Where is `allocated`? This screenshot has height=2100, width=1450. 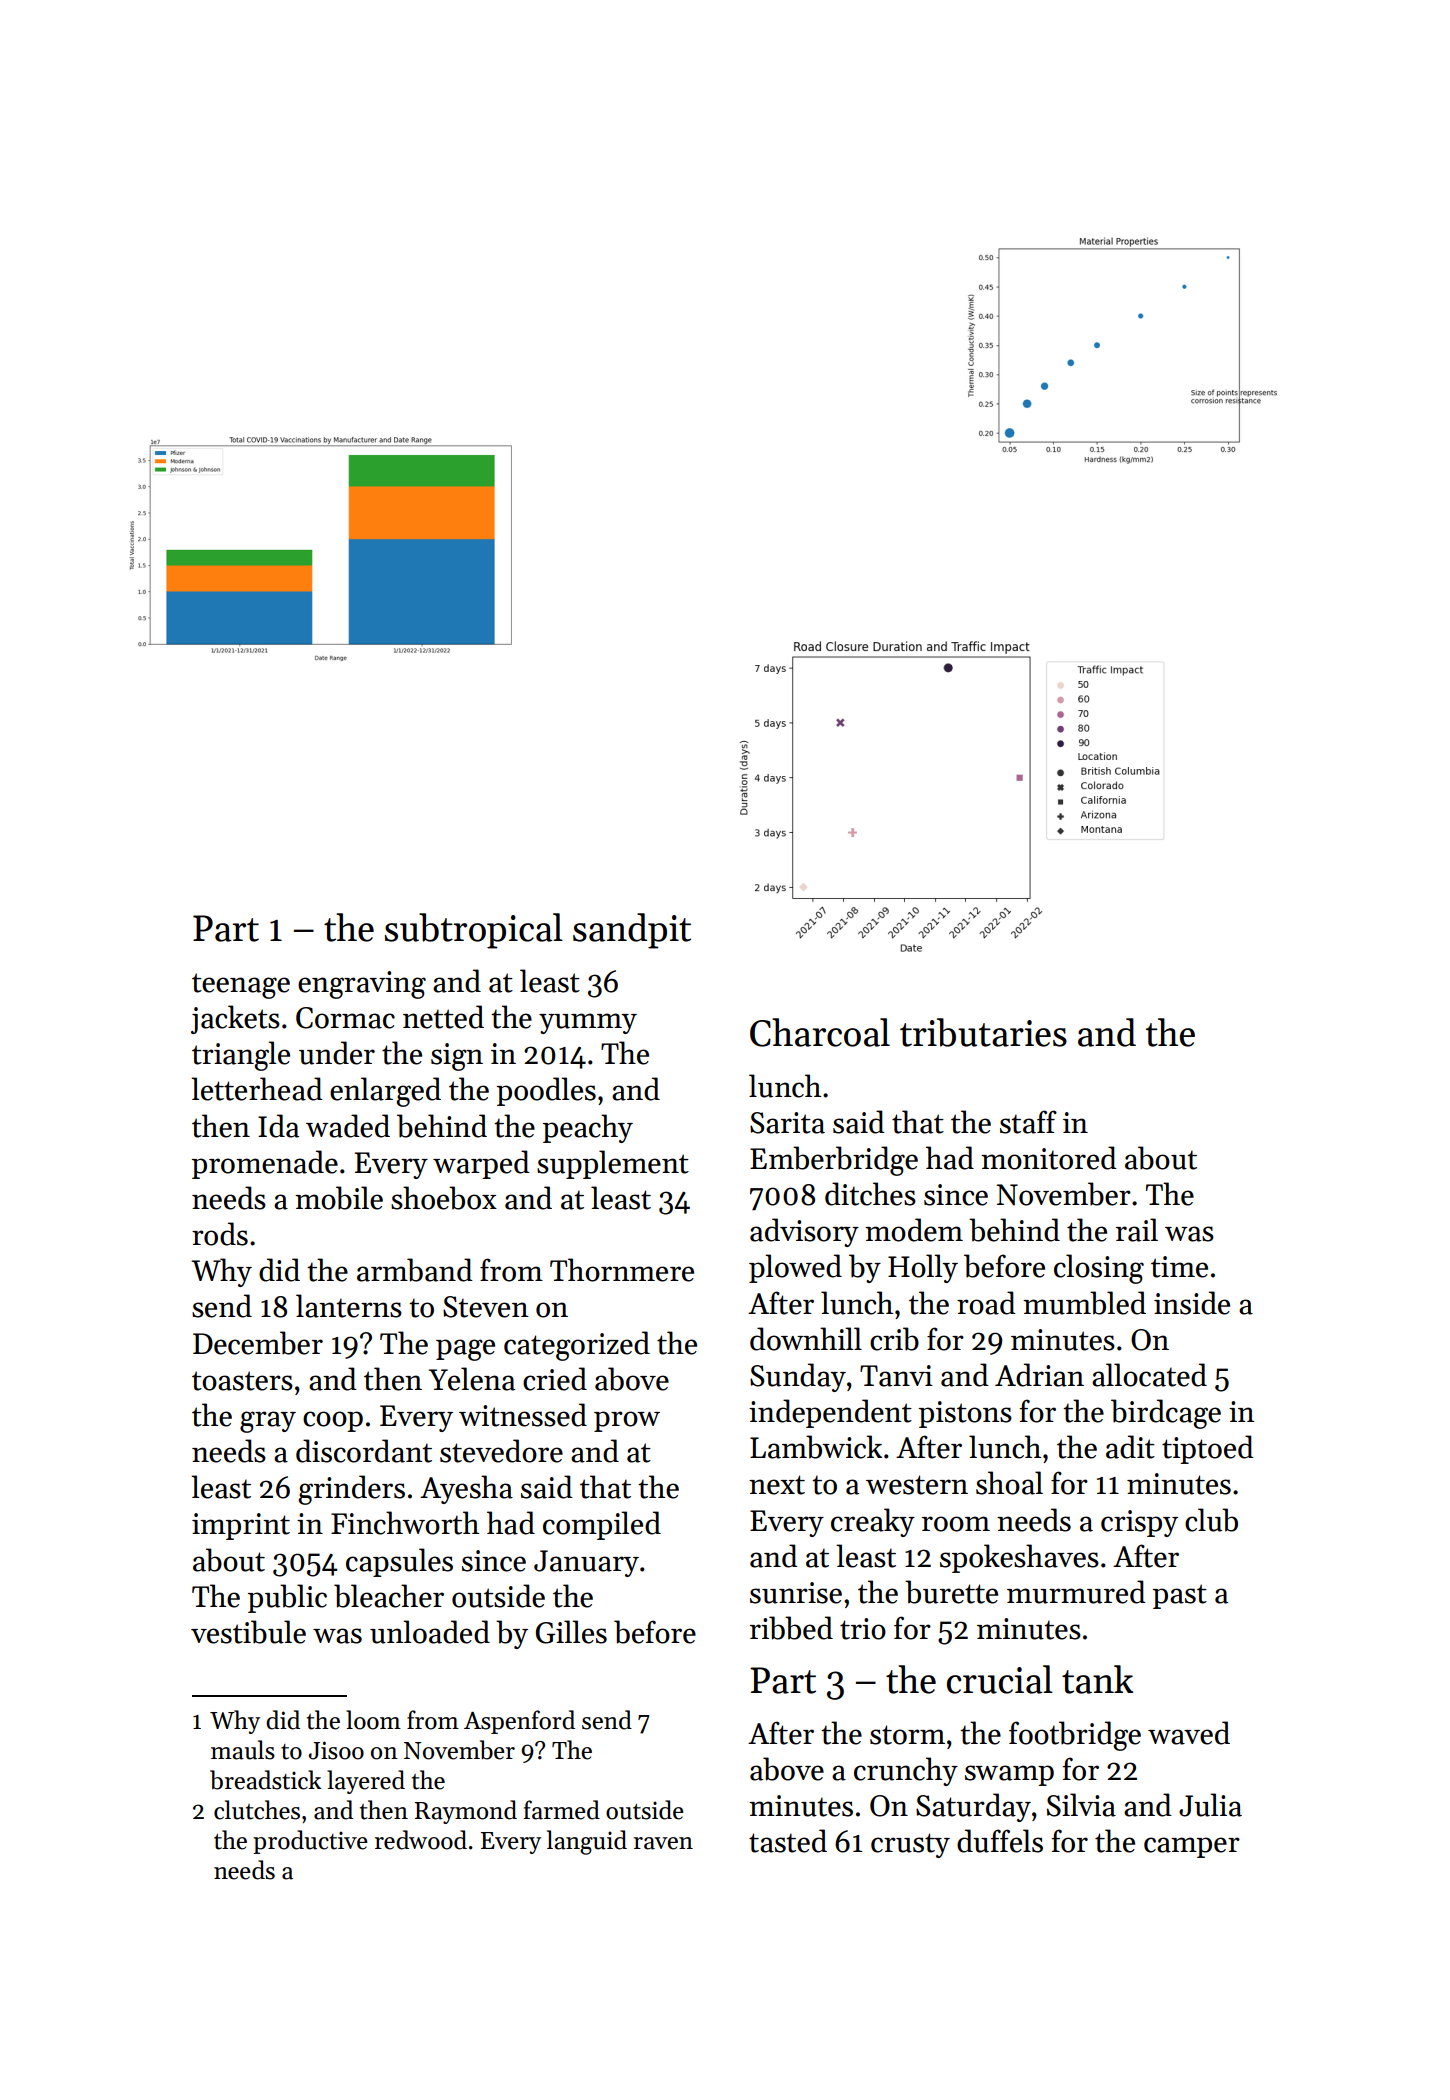
allocated is located at coordinates (1149, 1375).
